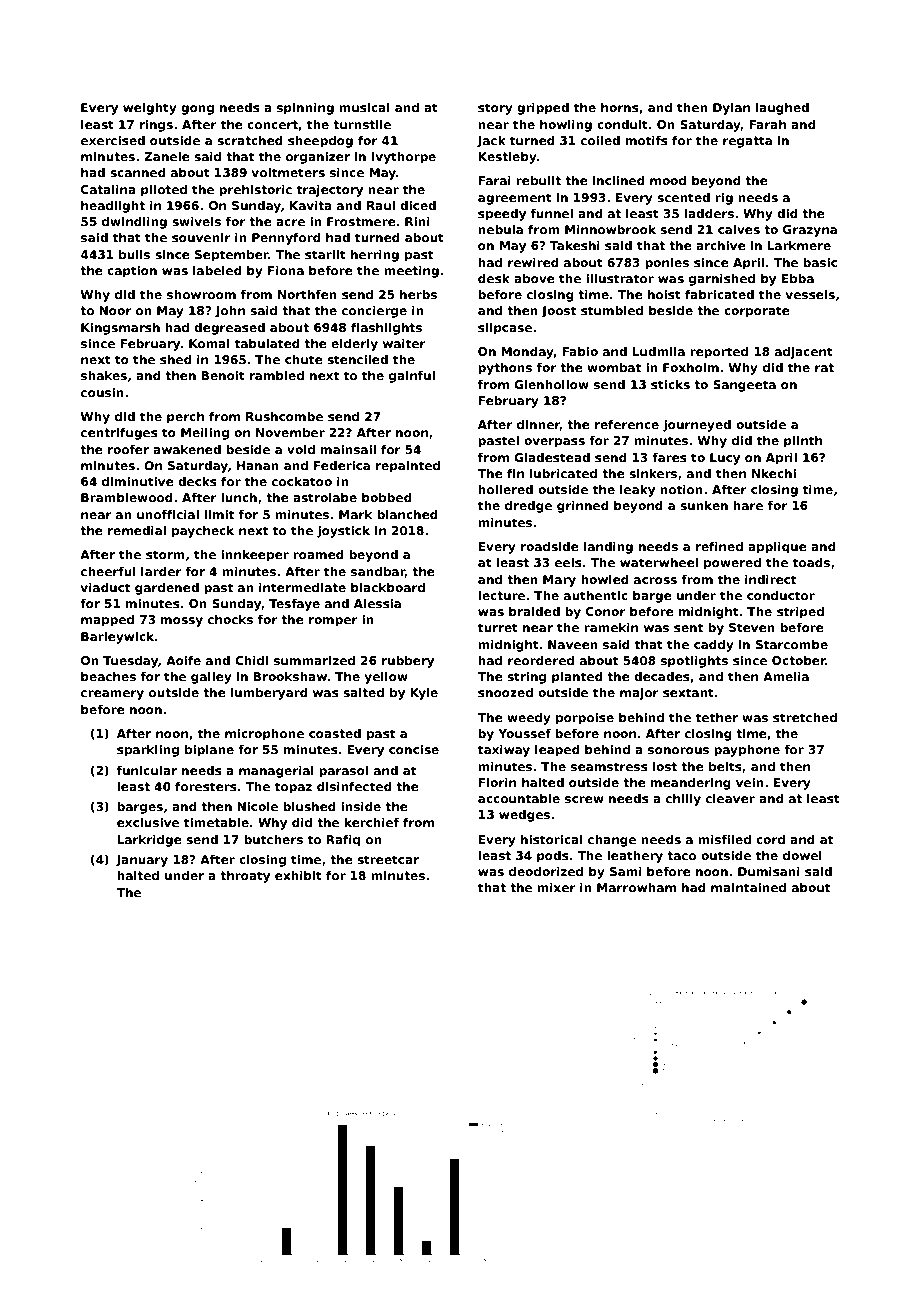 Image resolution: width=924 pixels, height=1308 pixels. What do you see at coordinates (543, 109) in the document?
I see `gripped` at bounding box center [543, 109].
